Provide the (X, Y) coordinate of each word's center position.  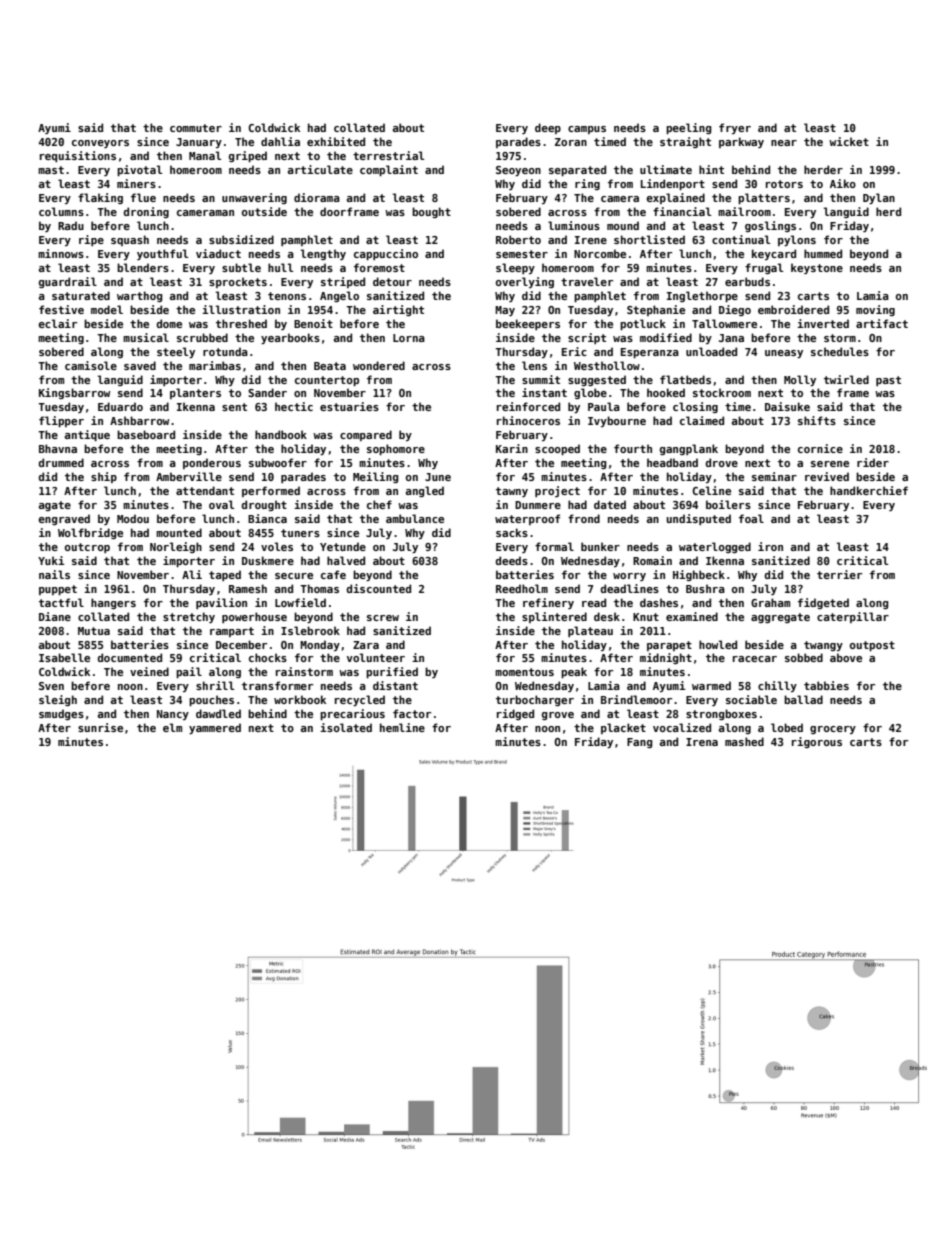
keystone (817, 268)
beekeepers (528, 324)
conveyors (100, 144)
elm (172, 727)
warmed (711, 685)
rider (873, 462)
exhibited (336, 141)
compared (366, 435)
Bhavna (58, 448)
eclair (58, 323)
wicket (849, 141)
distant (395, 685)
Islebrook (310, 630)
